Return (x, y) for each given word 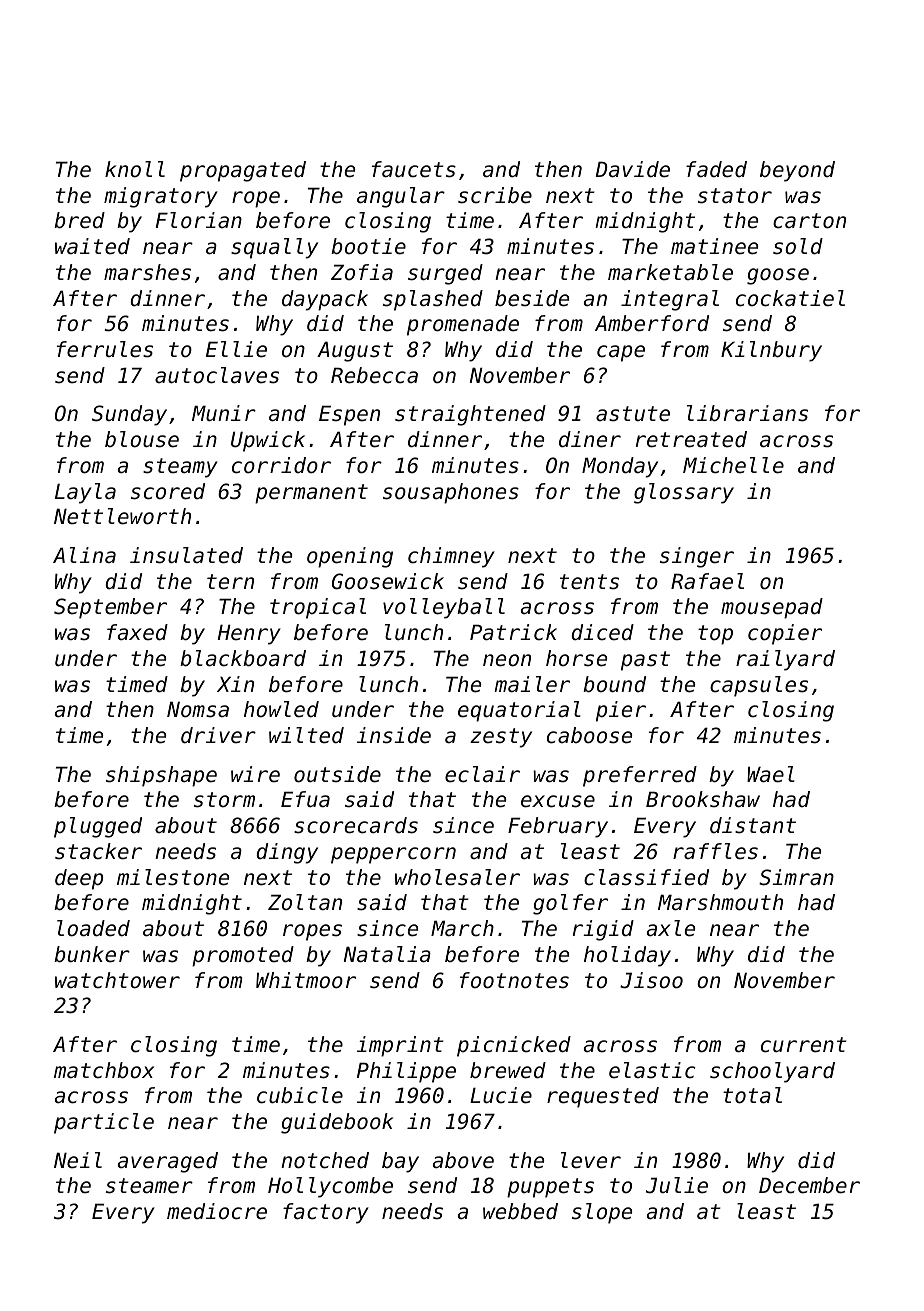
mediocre (217, 1211)
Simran (796, 877)
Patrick (513, 632)
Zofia (362, 272)
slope (602, 1213)
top (715, 635)
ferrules (105, 349)
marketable (670, 272)
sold (798, 246)
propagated (243, 171)
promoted (243, 956)
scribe (495, 195)
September (110, 608)
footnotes (514, 980)
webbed (520, 1211)
